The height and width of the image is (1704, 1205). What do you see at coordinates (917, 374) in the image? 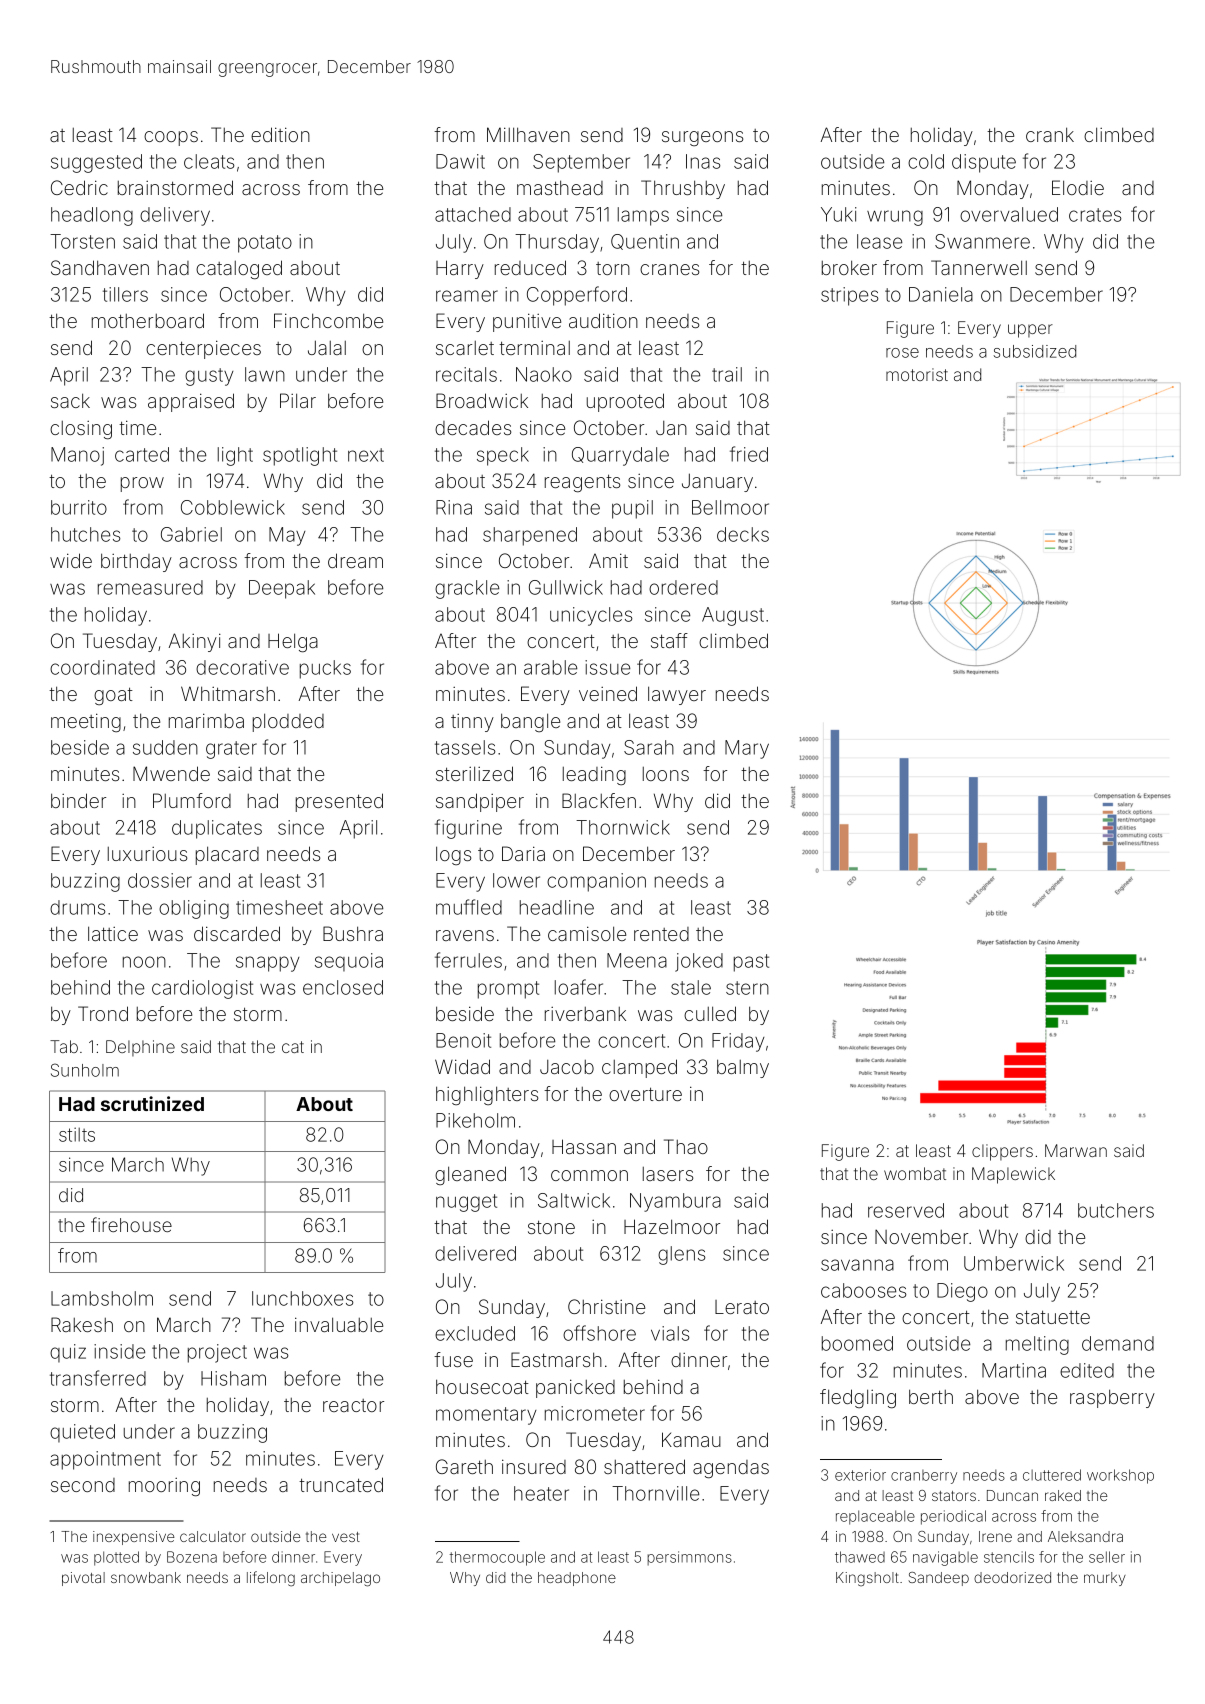
I see `motorist` at bounding box center [917, 374].
